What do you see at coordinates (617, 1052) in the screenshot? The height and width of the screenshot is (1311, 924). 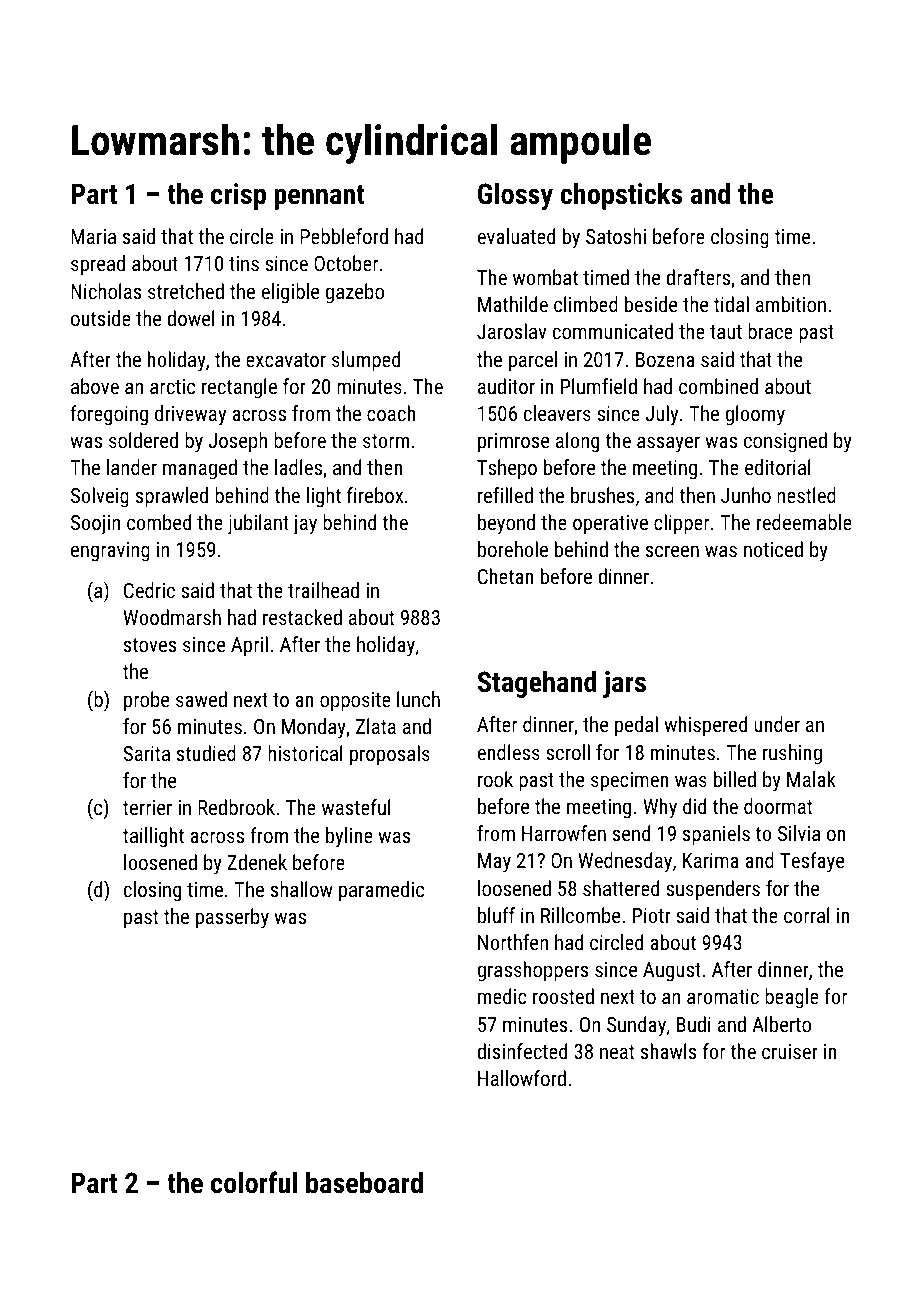 I see `neat` at bounding box center [617, 1052].
